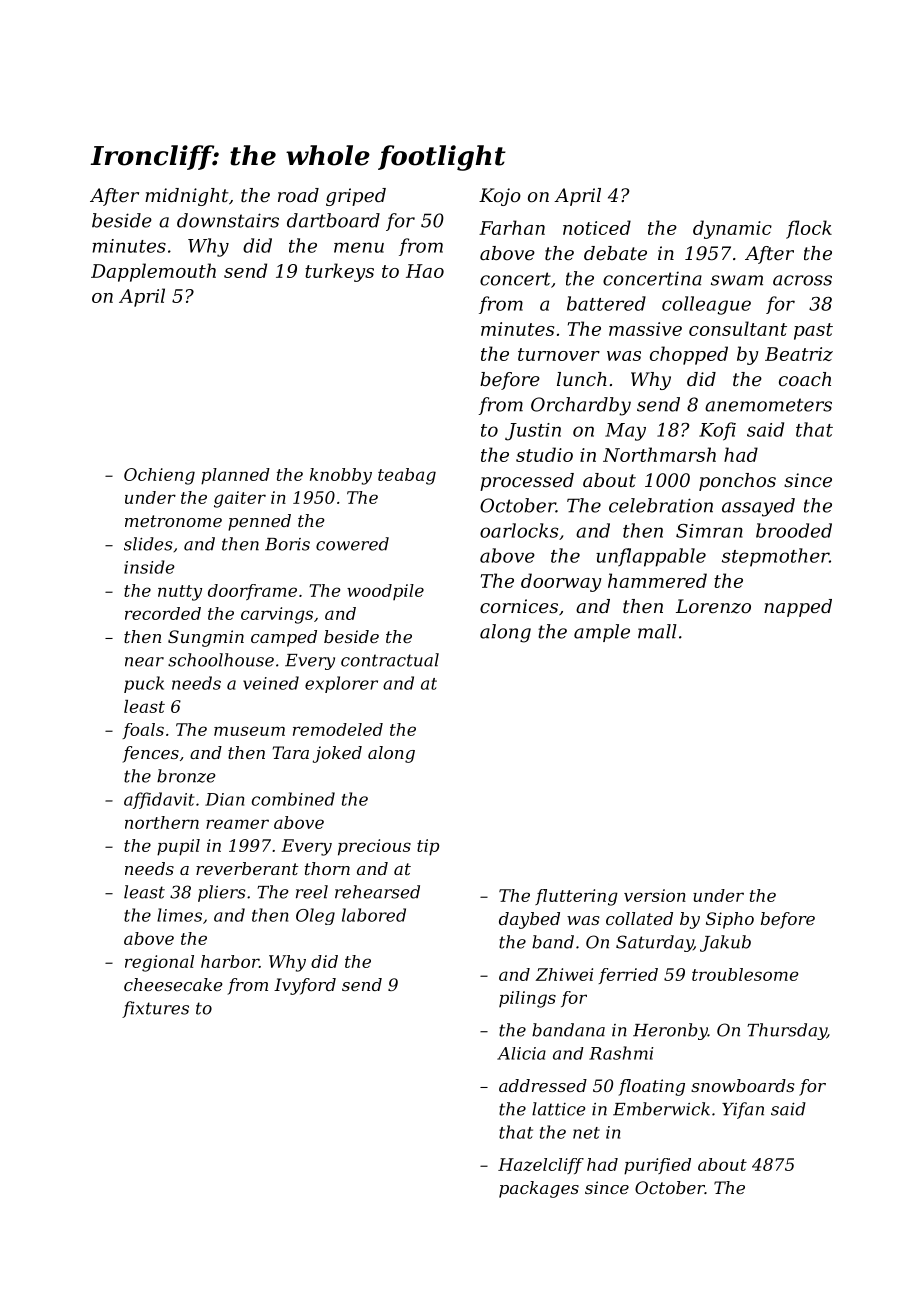 The image size is (924, 1314). What do you see at coordinates (541, 1166) in the page?
I see `Hazelcliff` at bounding box center [541, 1166].
